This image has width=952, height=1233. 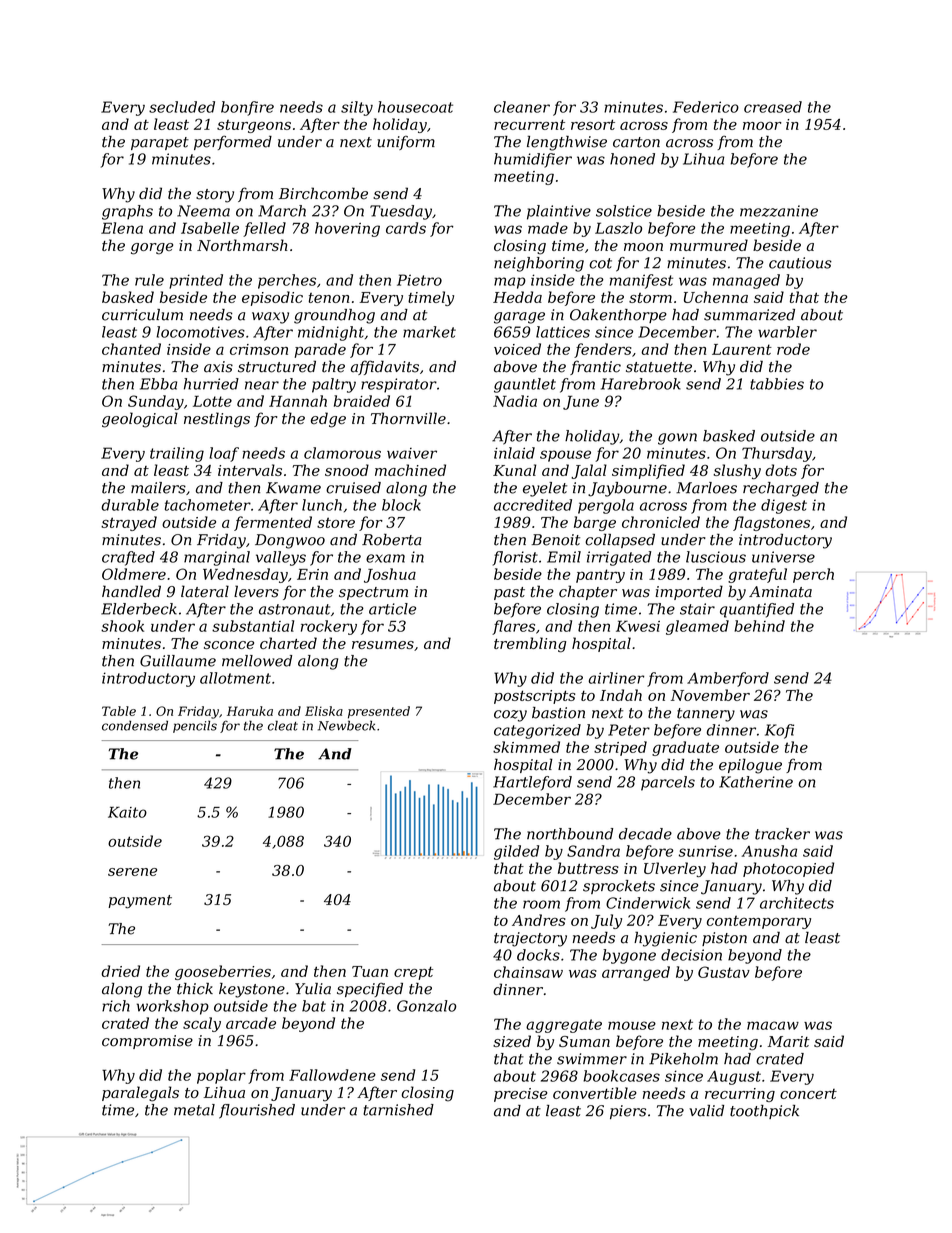 I want to click on housecoat, so click(x=415, y=107).
